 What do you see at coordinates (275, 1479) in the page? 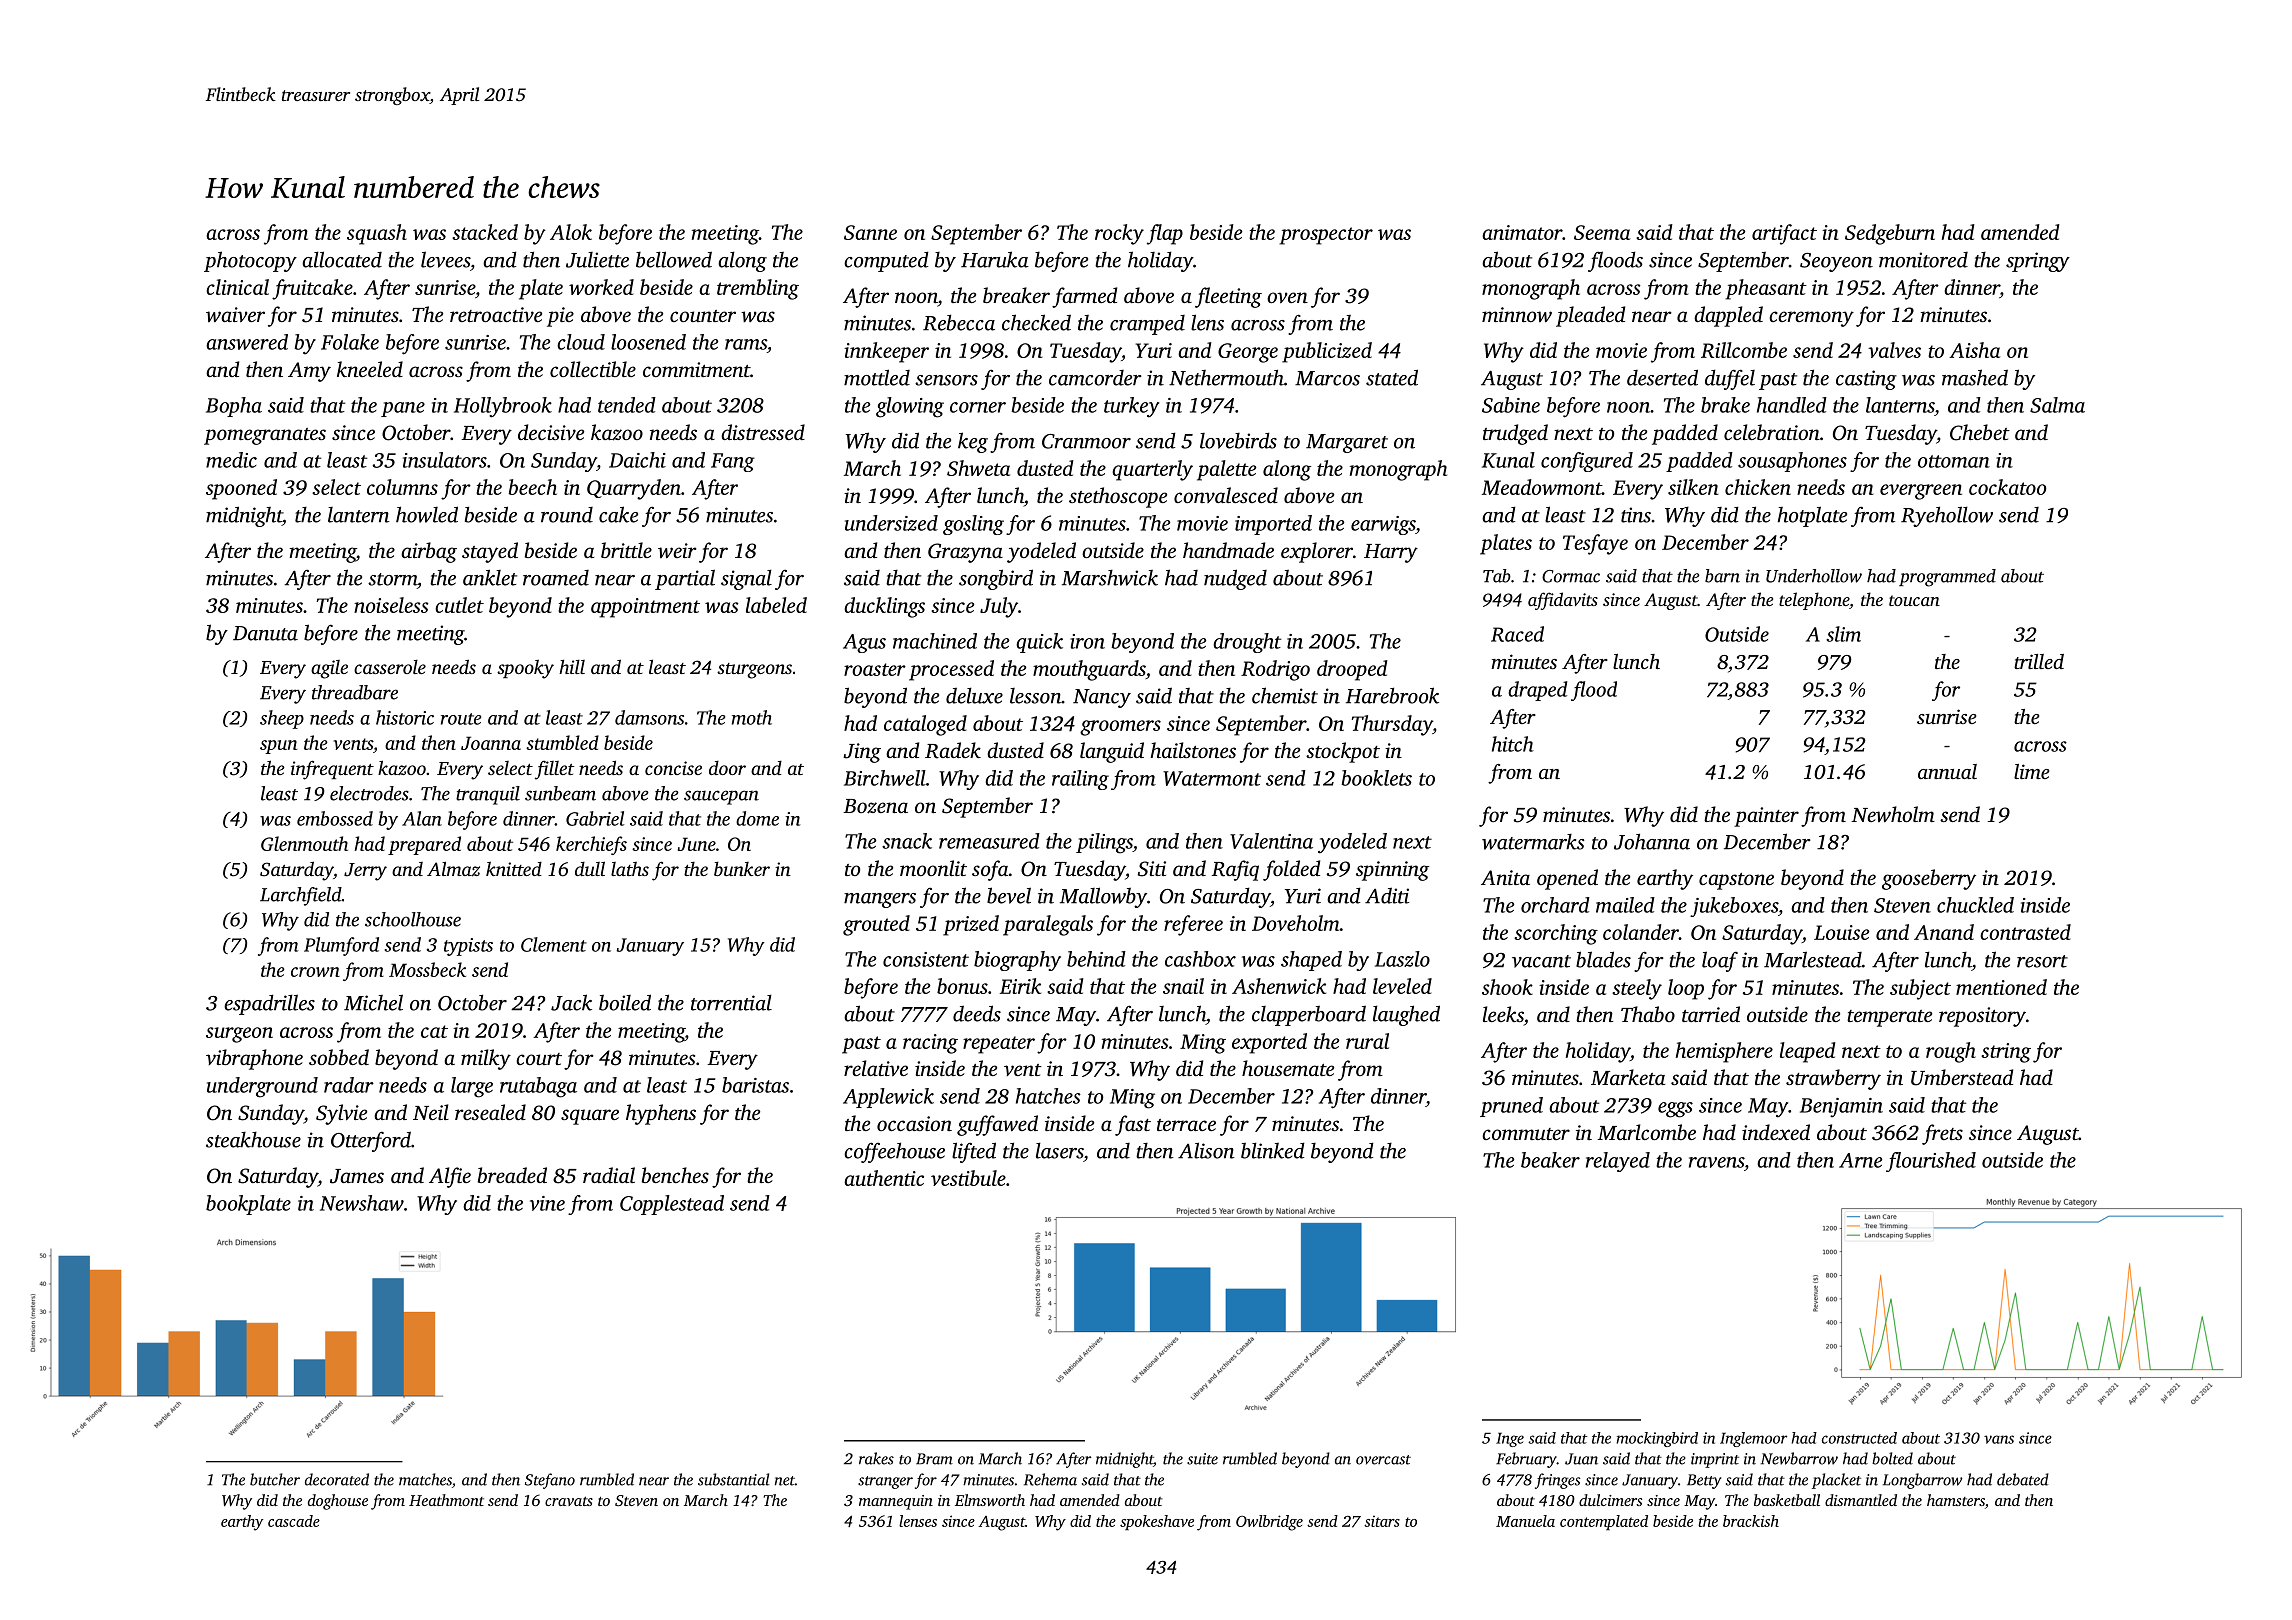
I see `butcher` at bounding box center [275, 1479].
